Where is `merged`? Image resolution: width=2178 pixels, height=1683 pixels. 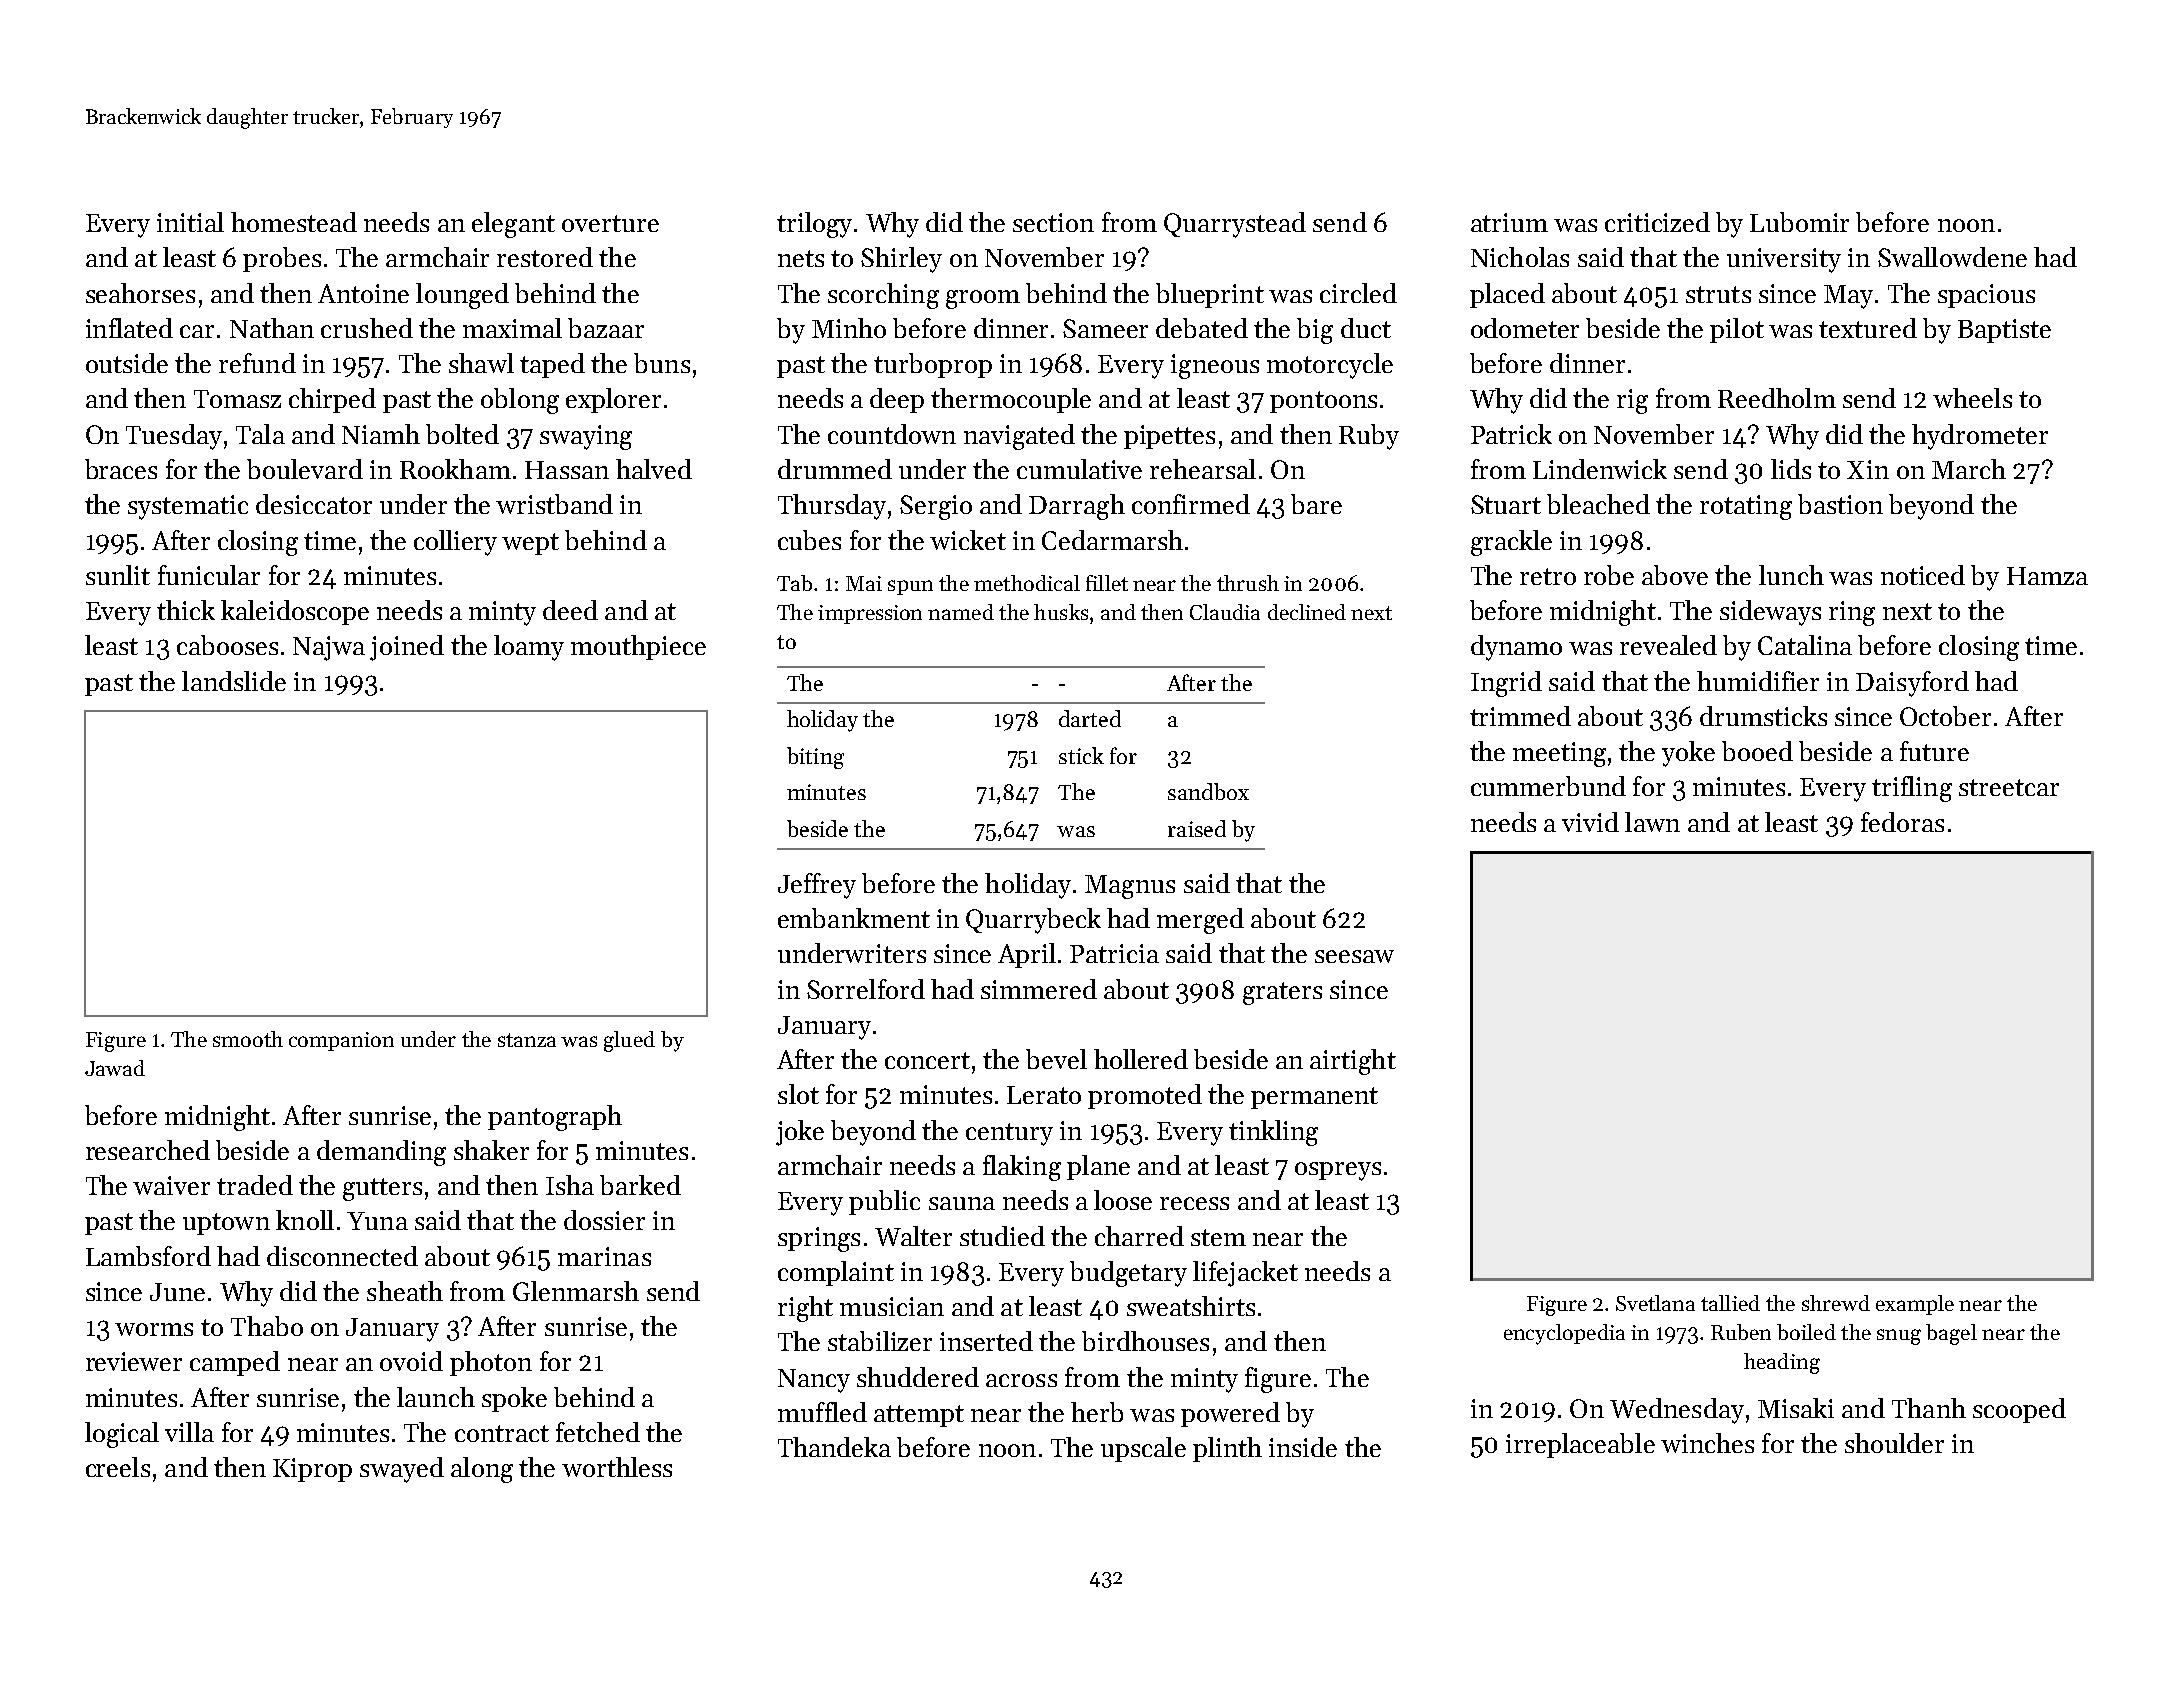
merged is located at coordinates (1200, 921).
